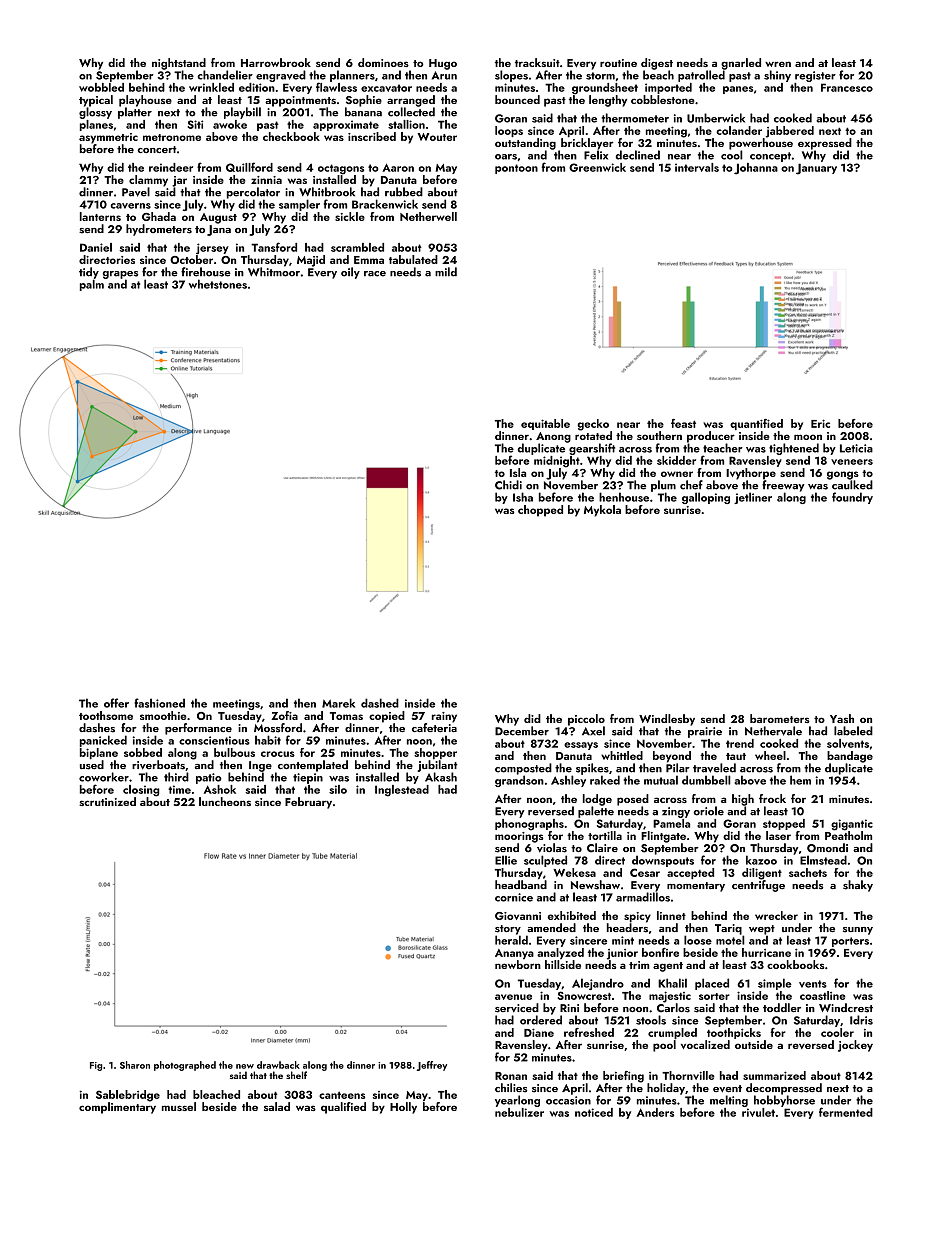 This document has width=952, height=1233. Describe the element at coordinates (756, 169) in the document. I see `Johanna` at that location.
